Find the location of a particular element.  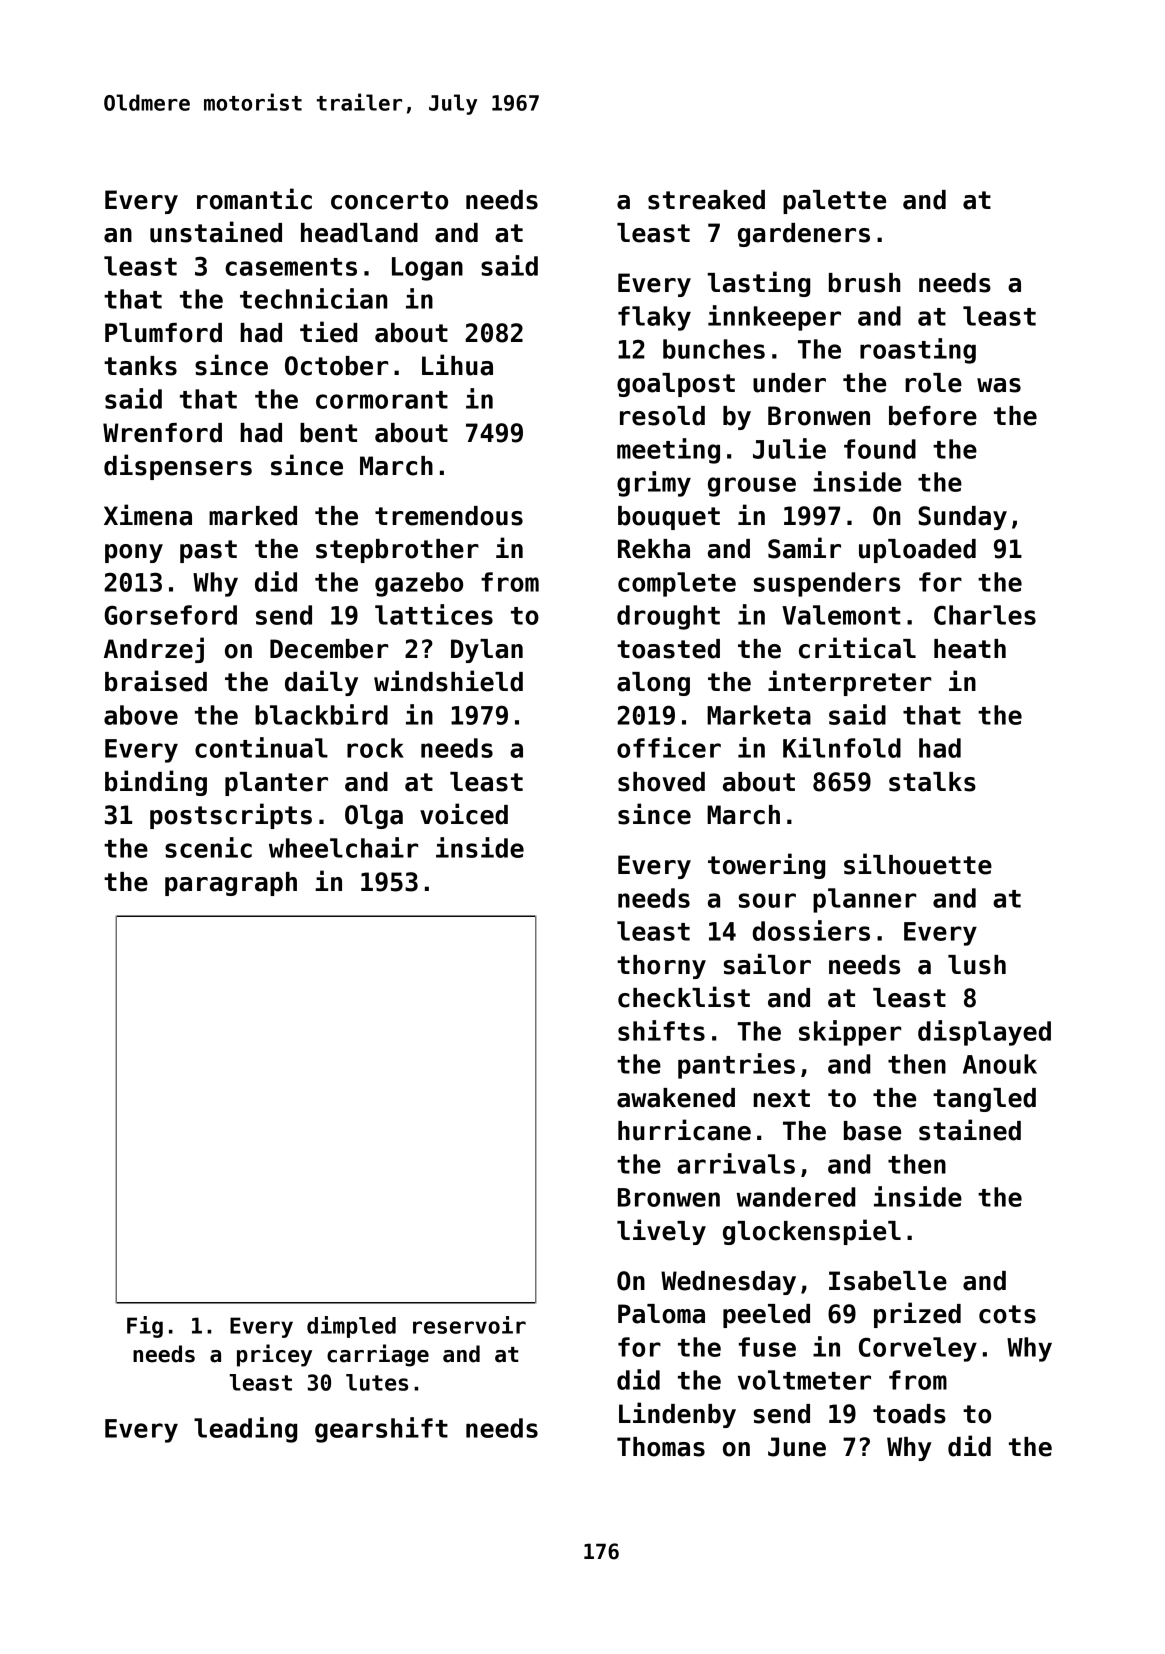

romantic is located at coordinates (254, 199).
